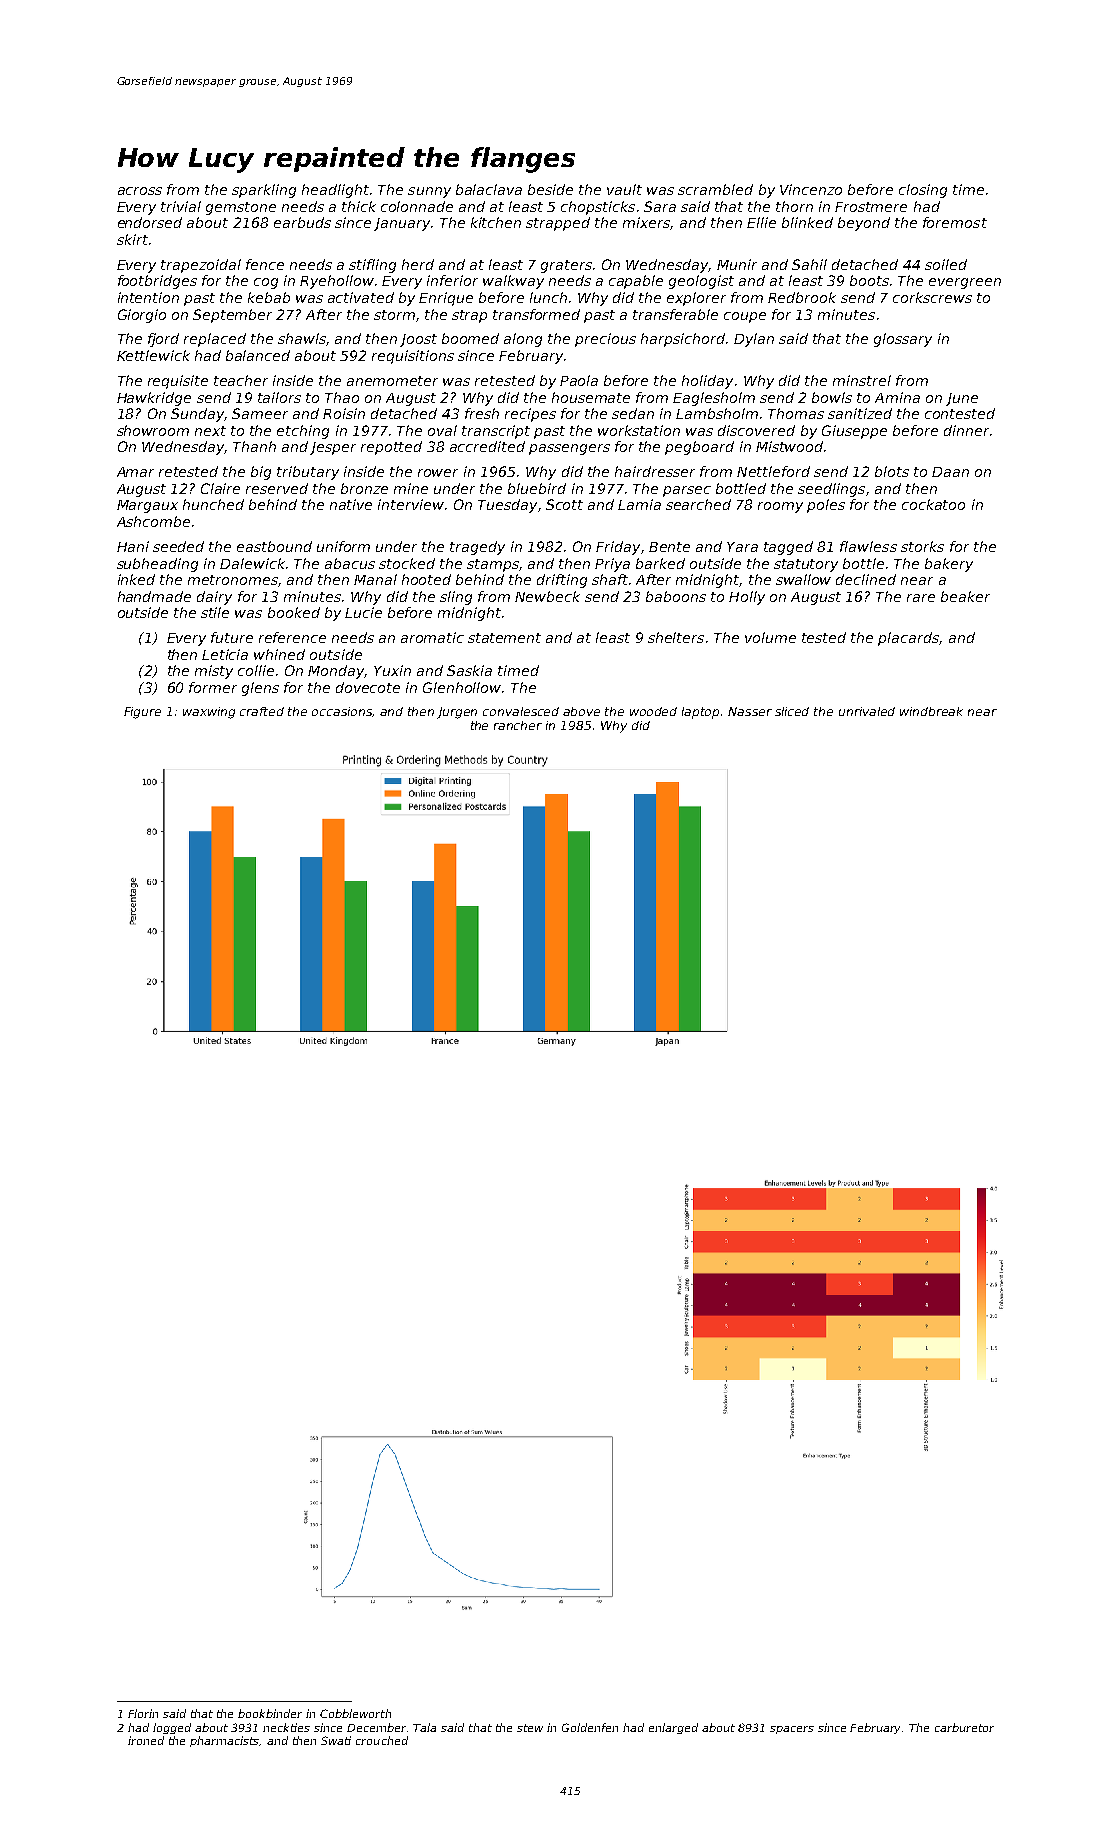  What do you see at coordinates (931, 711) in the screenshot?
I see `windbreak` at bounding box center [931, 711].
